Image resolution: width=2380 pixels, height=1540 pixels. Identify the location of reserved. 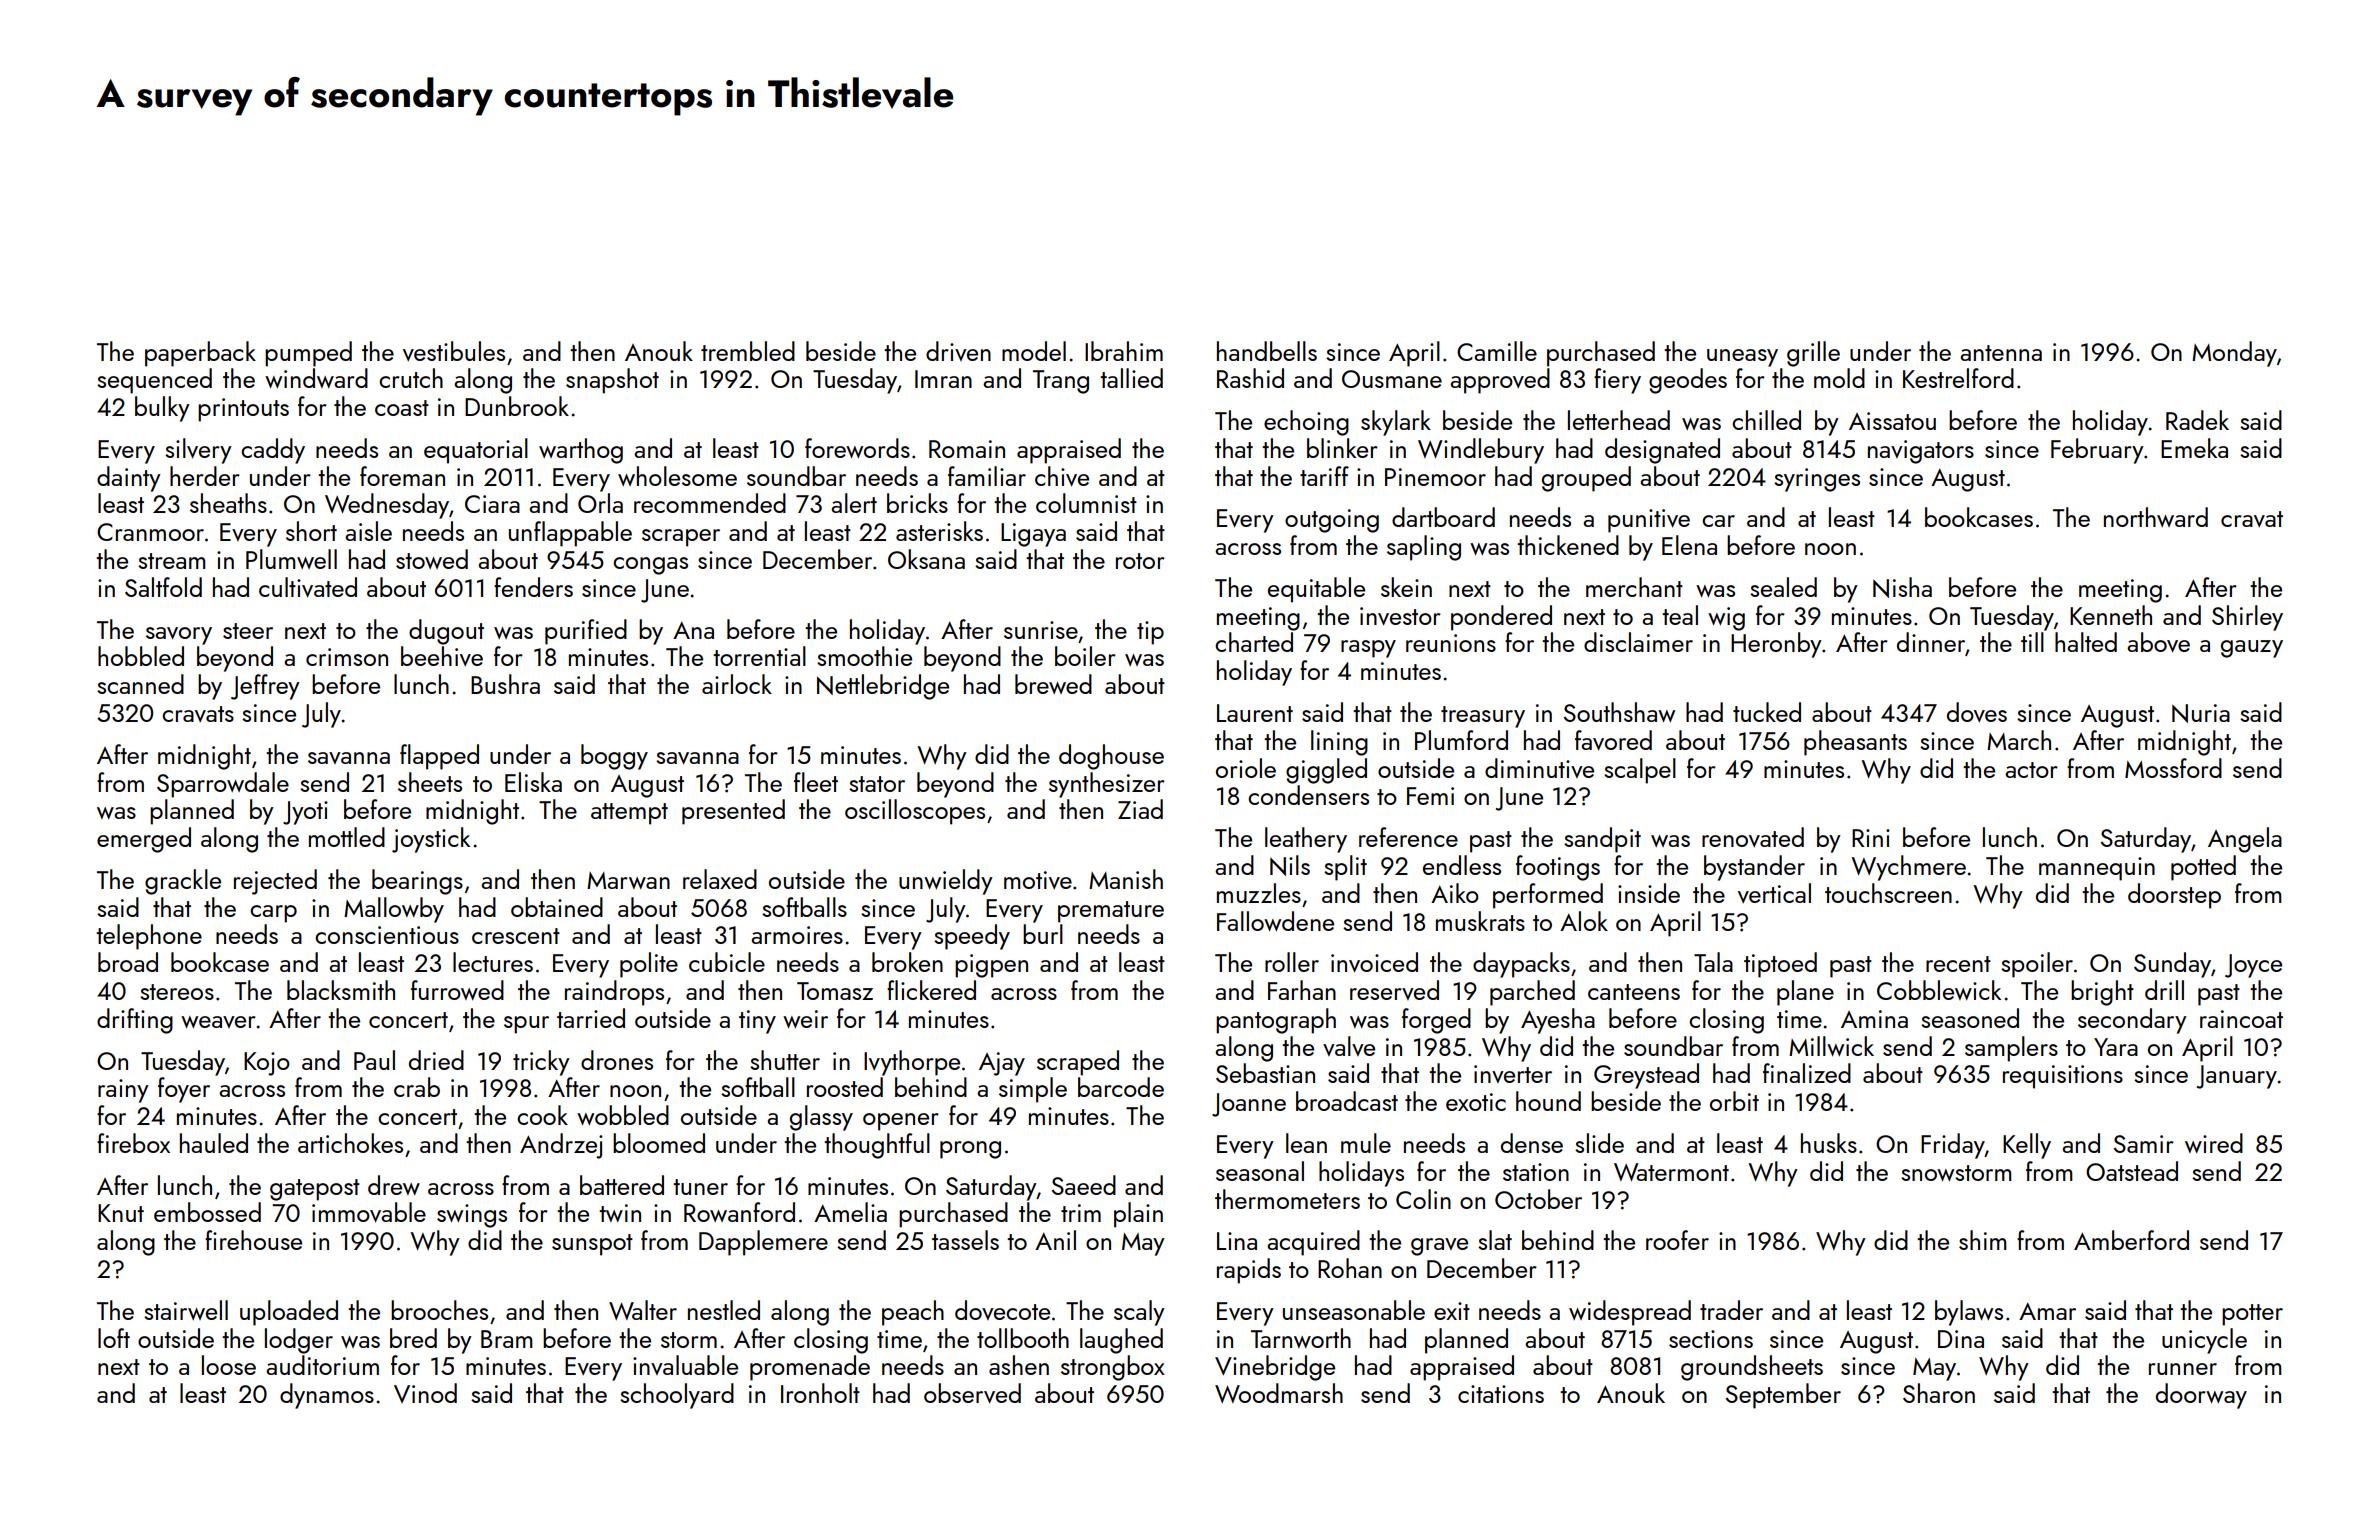
(1394, 990).
